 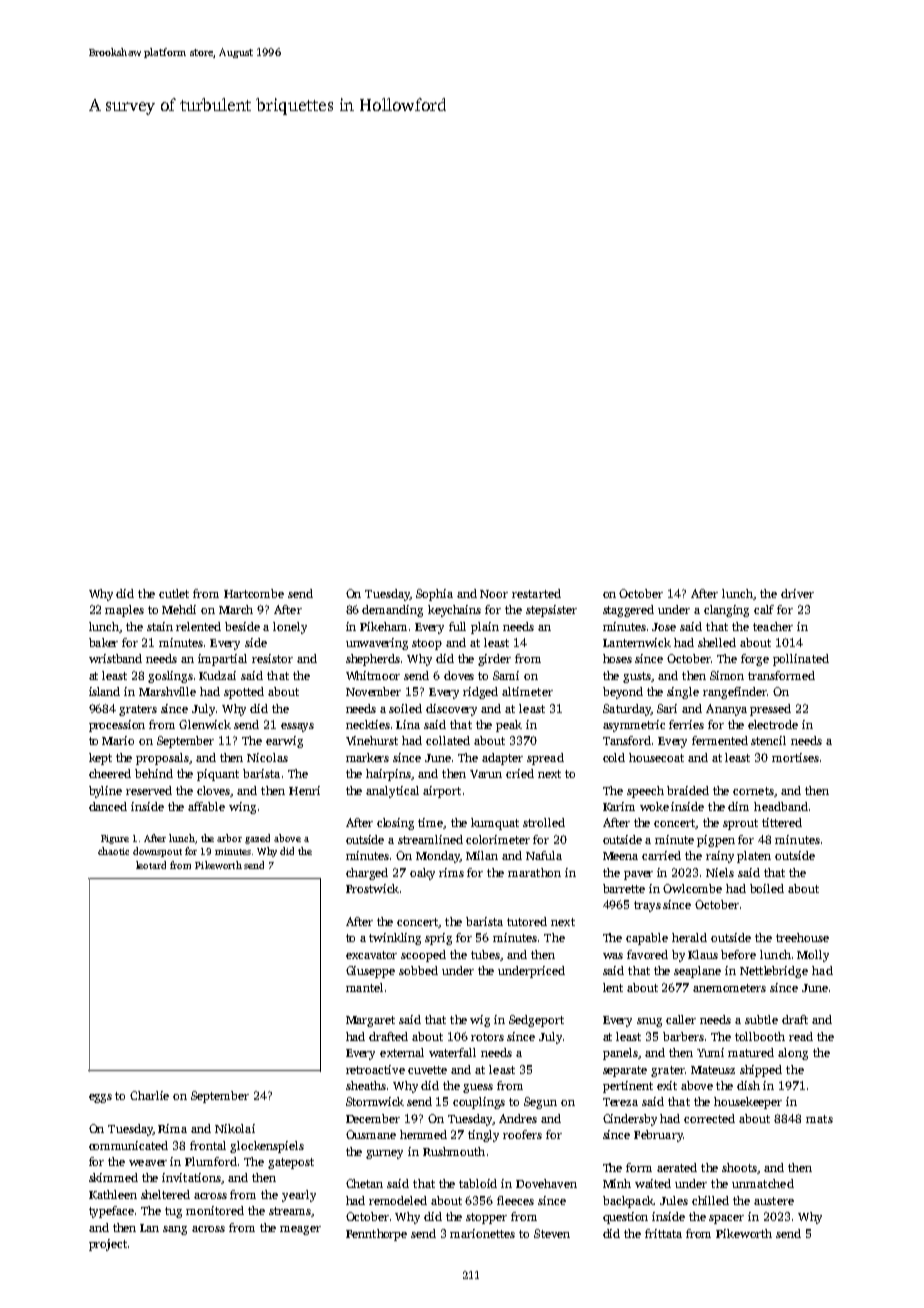 What do you see at coordinates (364, 987) in the screenshot?
I see `mantel` at bounding box center [364, 987].
